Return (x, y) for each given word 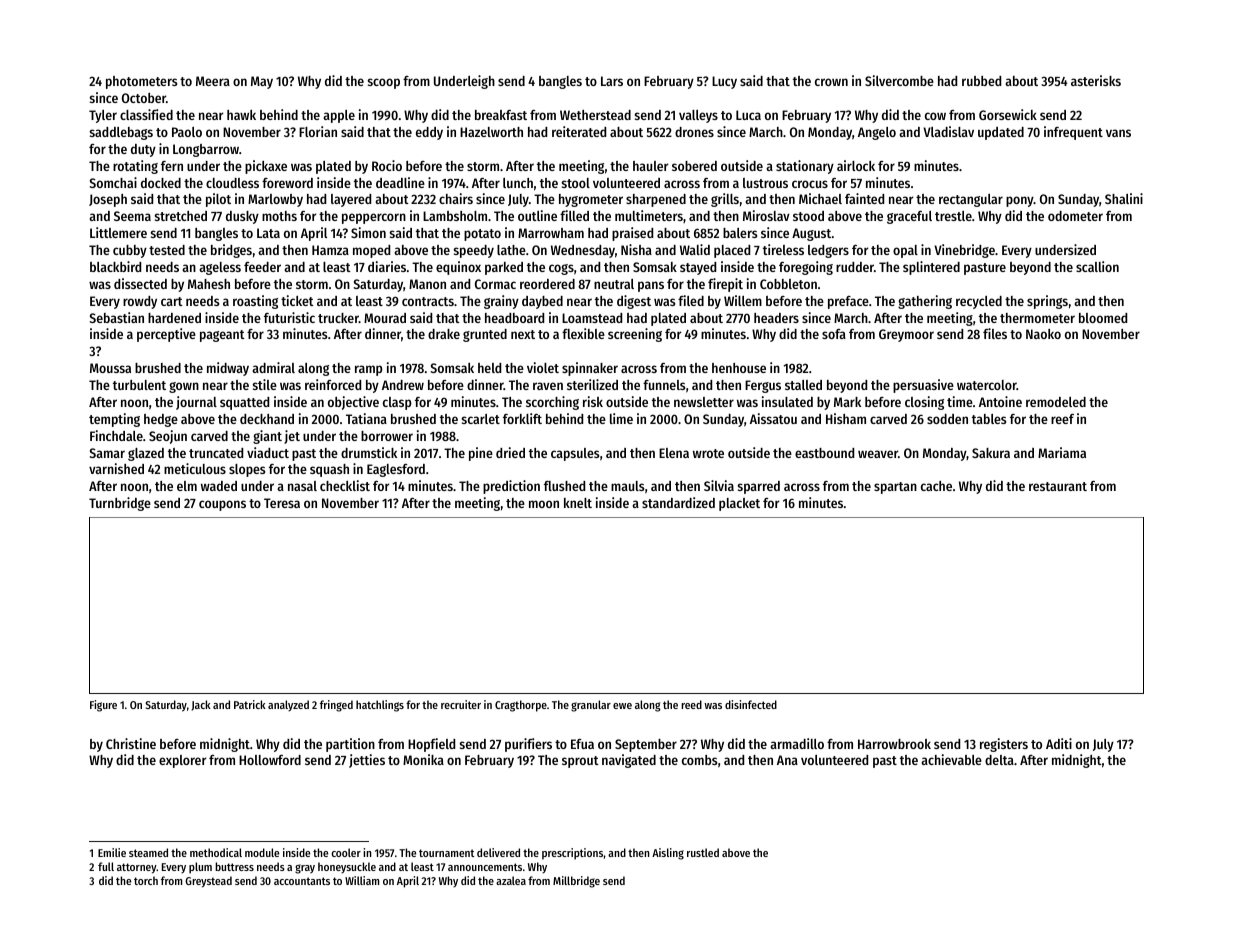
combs (700, 760)
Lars (612, 81)
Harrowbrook (894, 744)
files (995, 333)
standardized (678, 502)
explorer (182, 761)
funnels (664, 385)
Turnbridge (120, 504)
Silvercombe (899, 80)
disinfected (751, 704)
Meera (213, 81)
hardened (174, 318)
